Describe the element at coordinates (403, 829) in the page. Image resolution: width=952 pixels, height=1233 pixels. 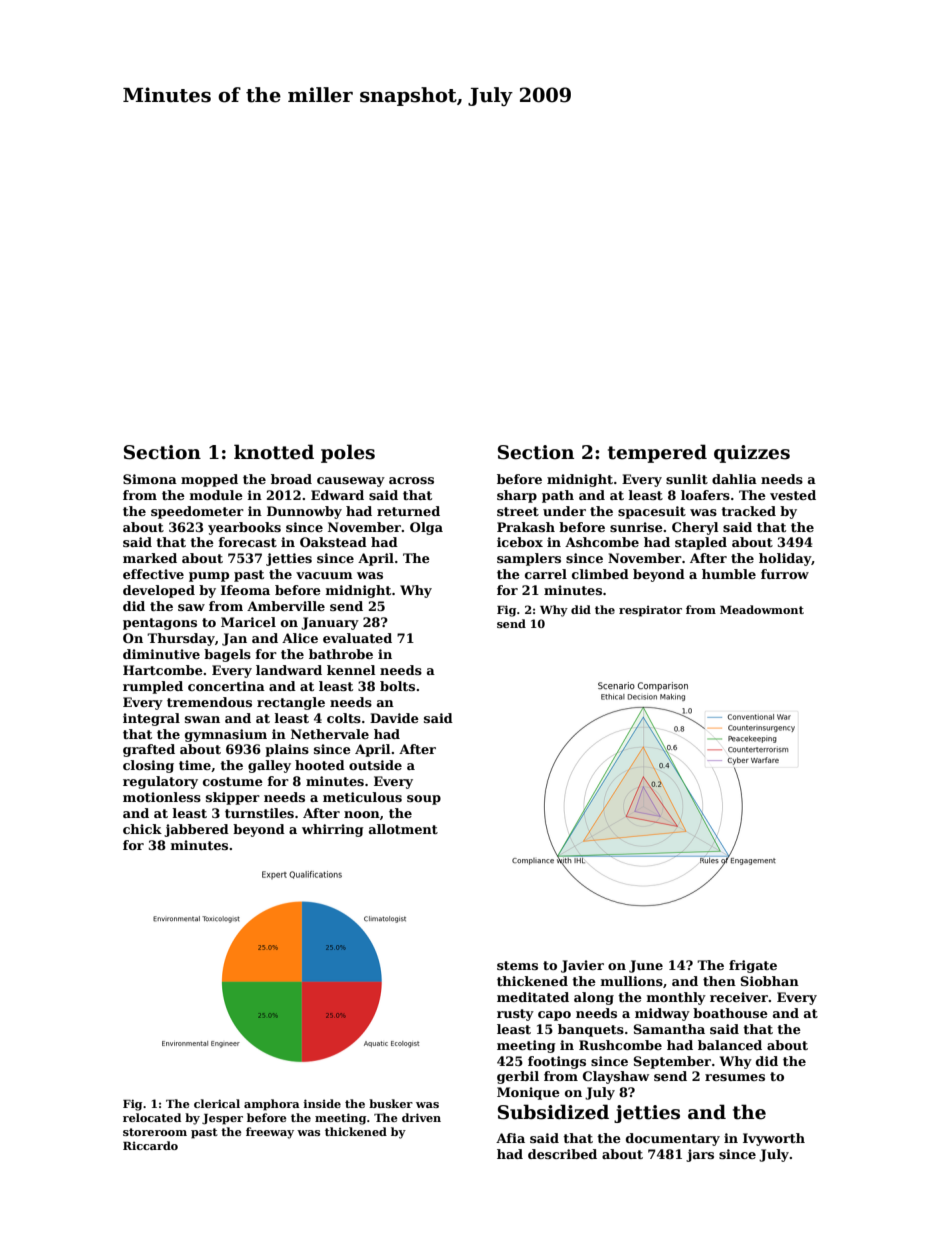
I see `allotment` at that location.
